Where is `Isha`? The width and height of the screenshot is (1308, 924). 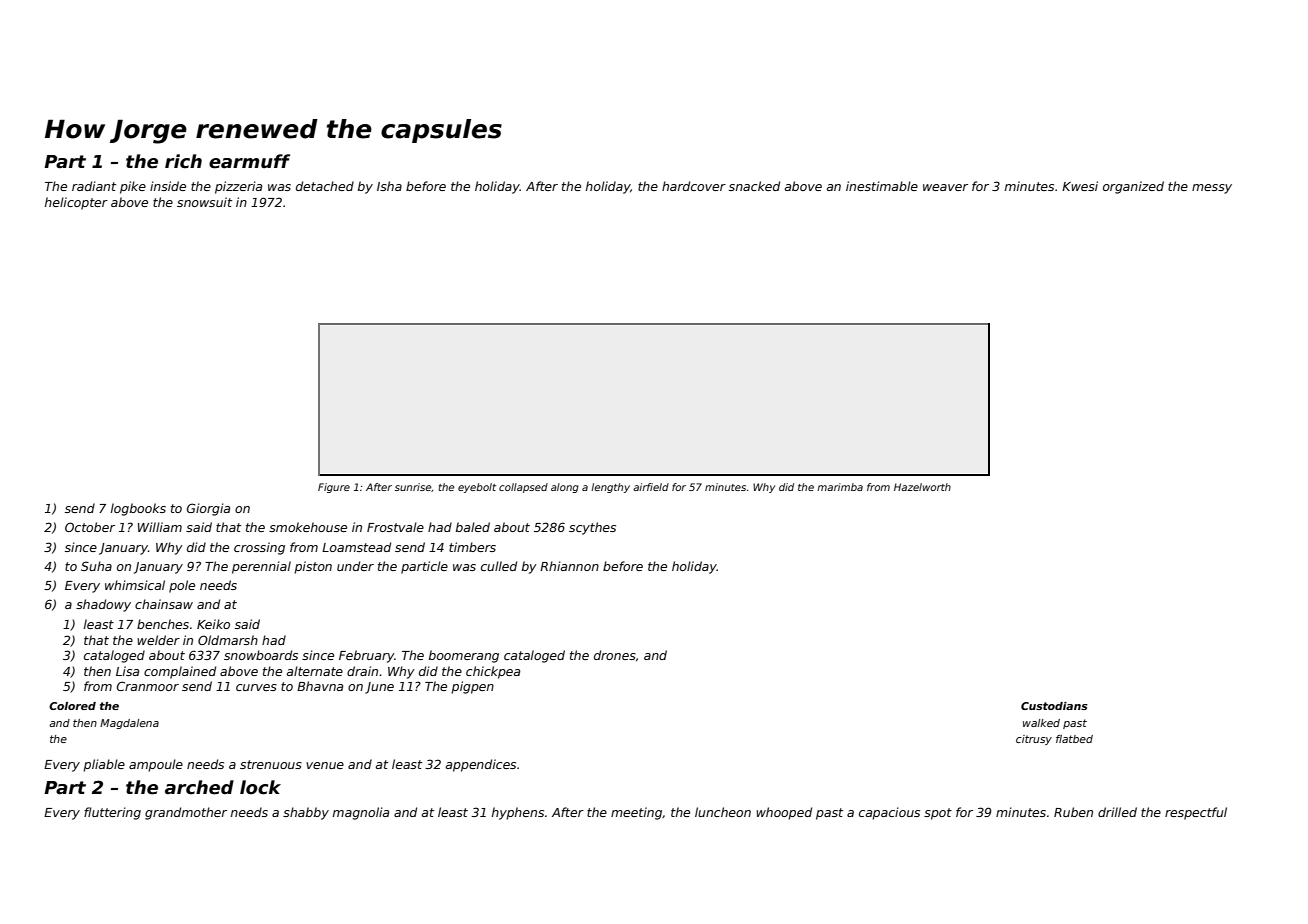 Isha is located at coordinates (389, 186).
